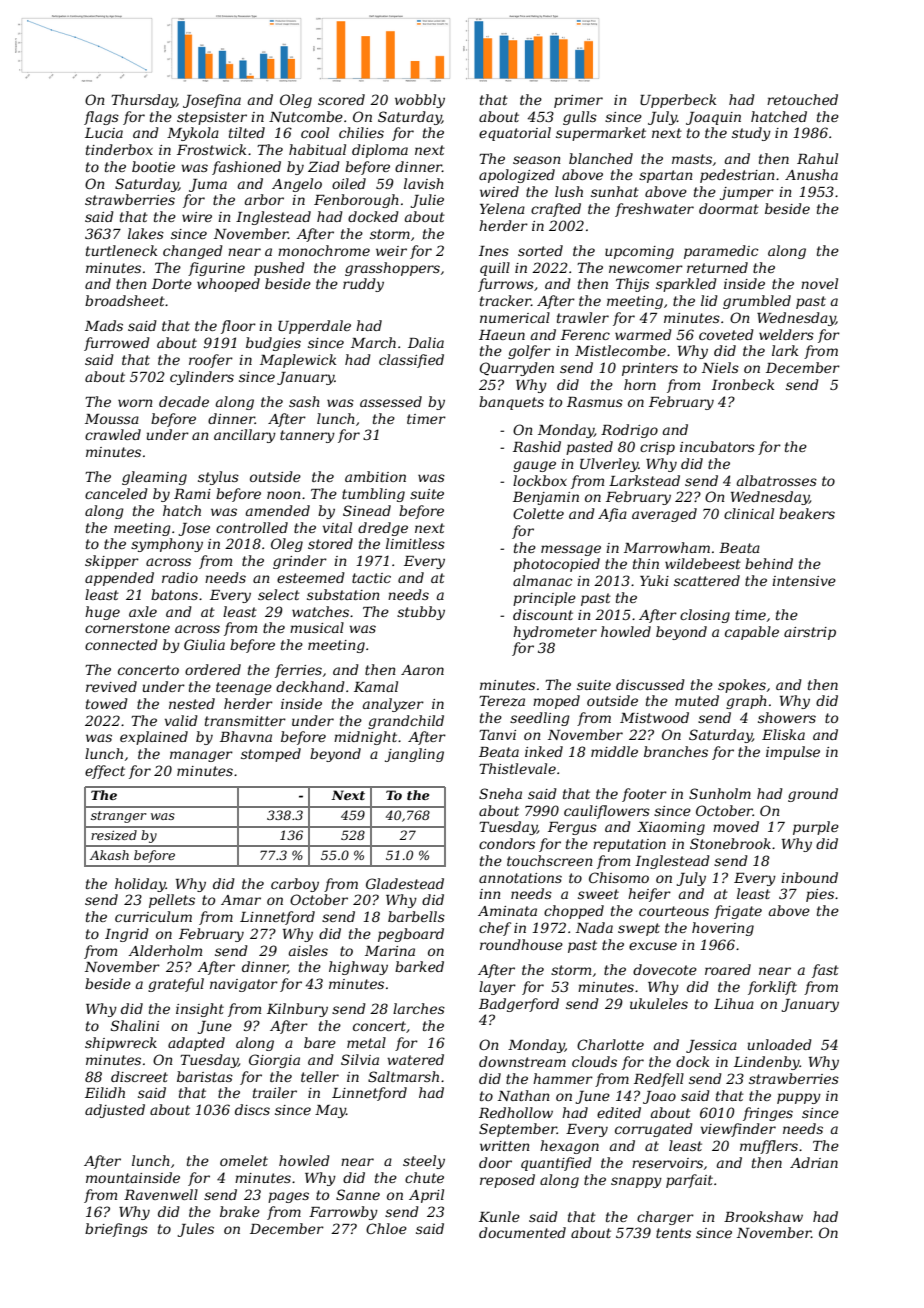  I want to click on limitless, so click(415, 543).
